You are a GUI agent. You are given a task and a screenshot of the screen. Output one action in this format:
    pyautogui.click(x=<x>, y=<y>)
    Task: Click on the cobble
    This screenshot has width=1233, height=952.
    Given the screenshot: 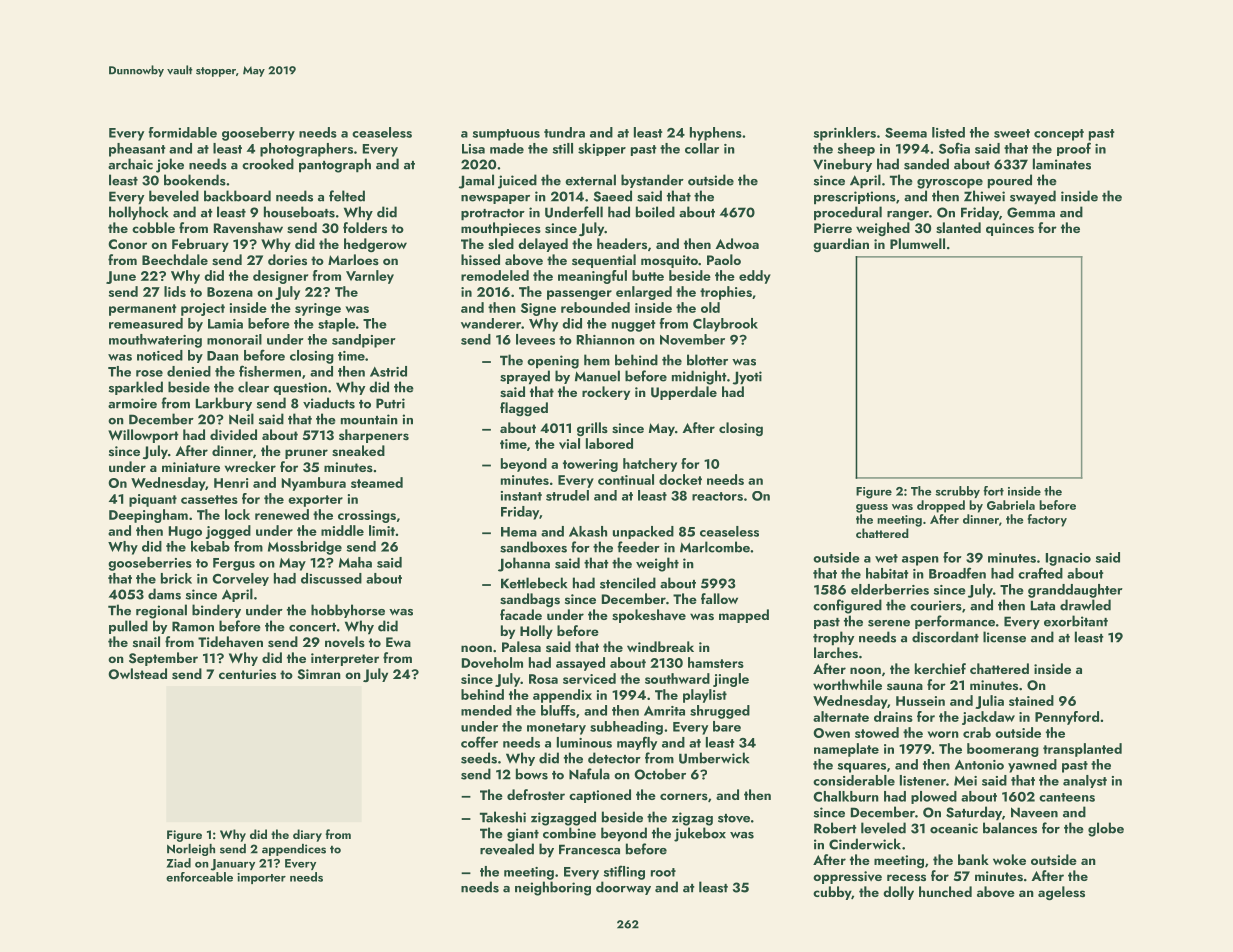 What is the action you would take?
    pyautogui.click(x=153, y=227)
